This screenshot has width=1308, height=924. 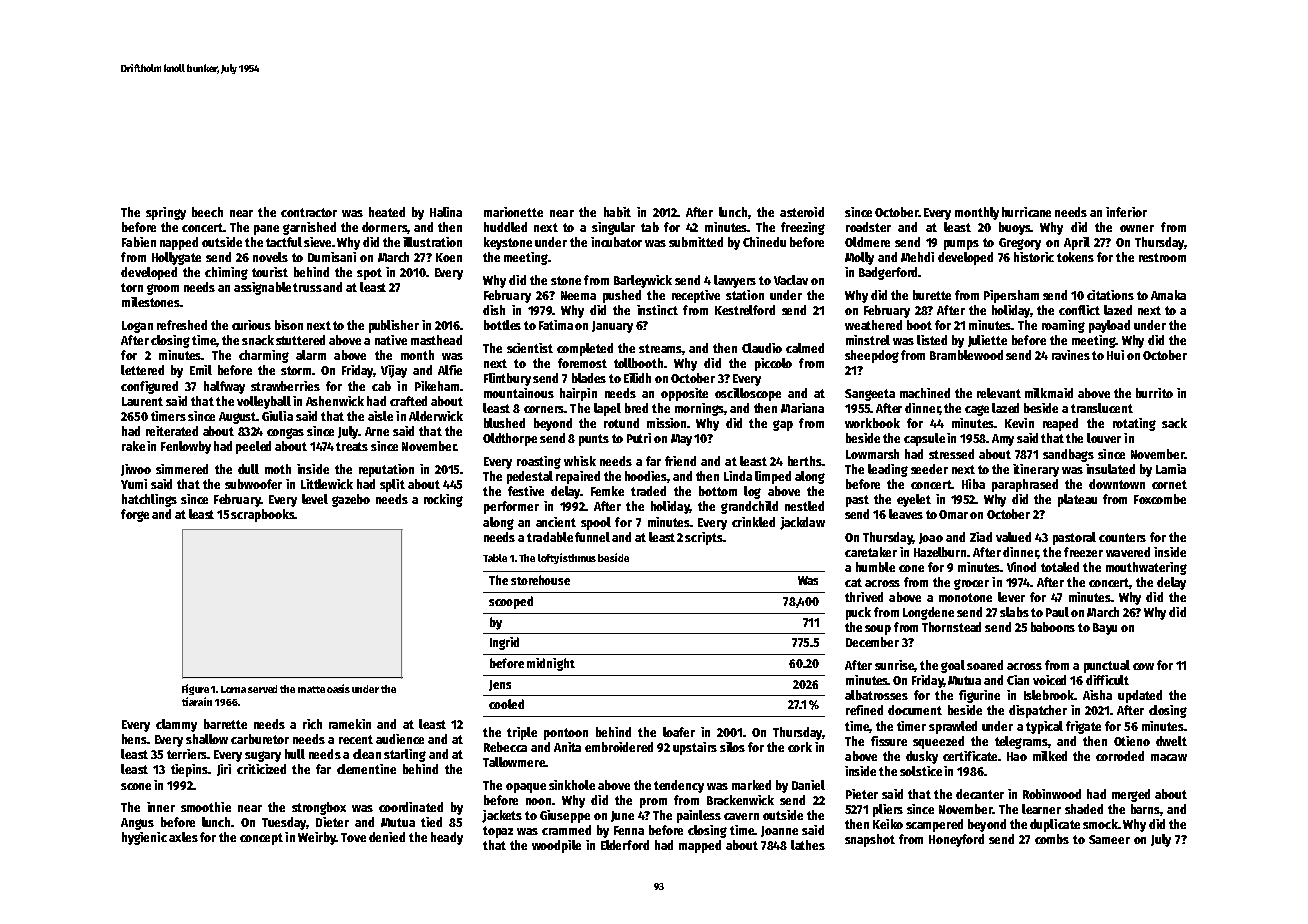 I want to click on pedestal, so click(x=530, y=477).
